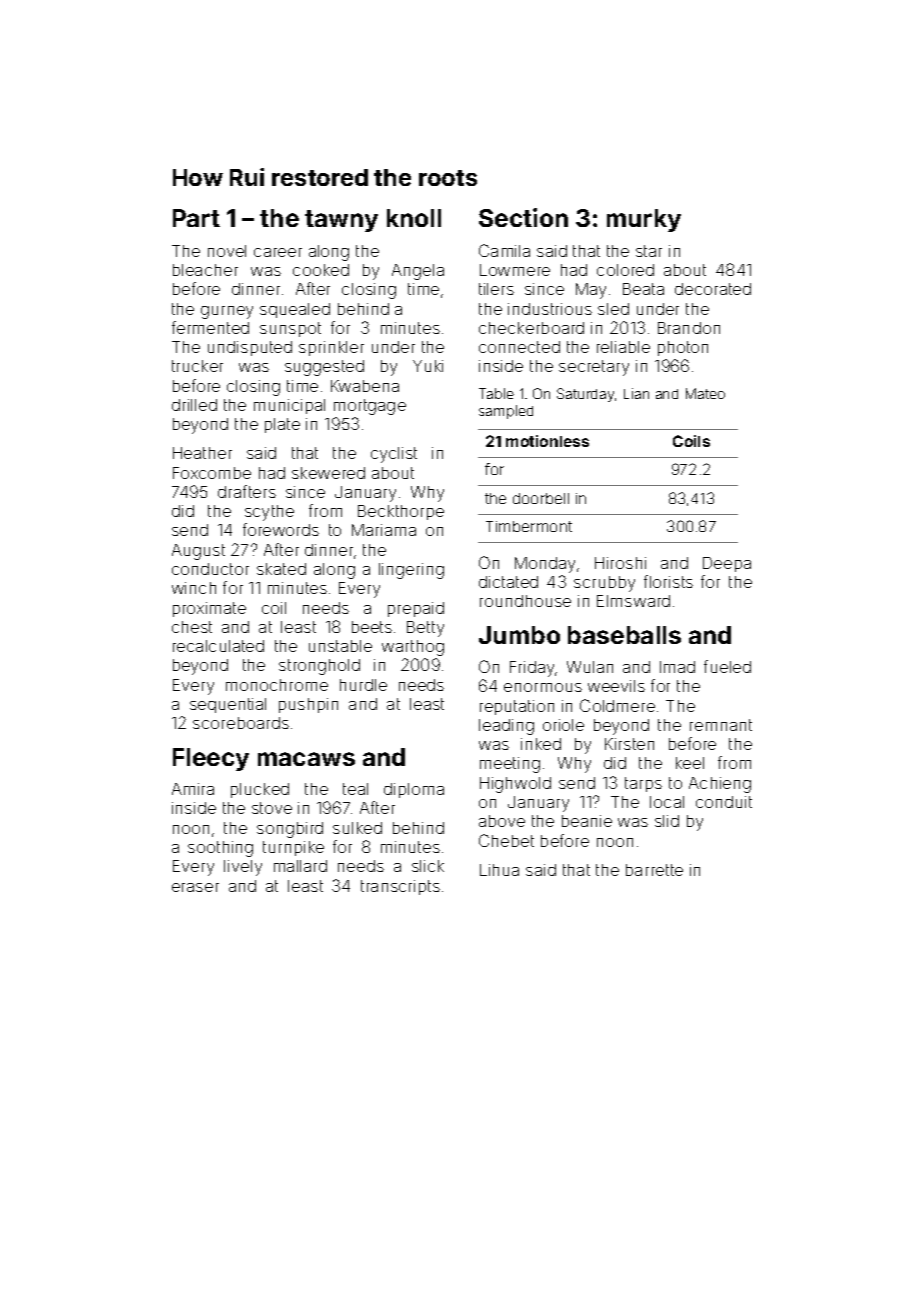 The height and width of the document is (1311, 924). I want to click on Mateo, so click(705, 393).
